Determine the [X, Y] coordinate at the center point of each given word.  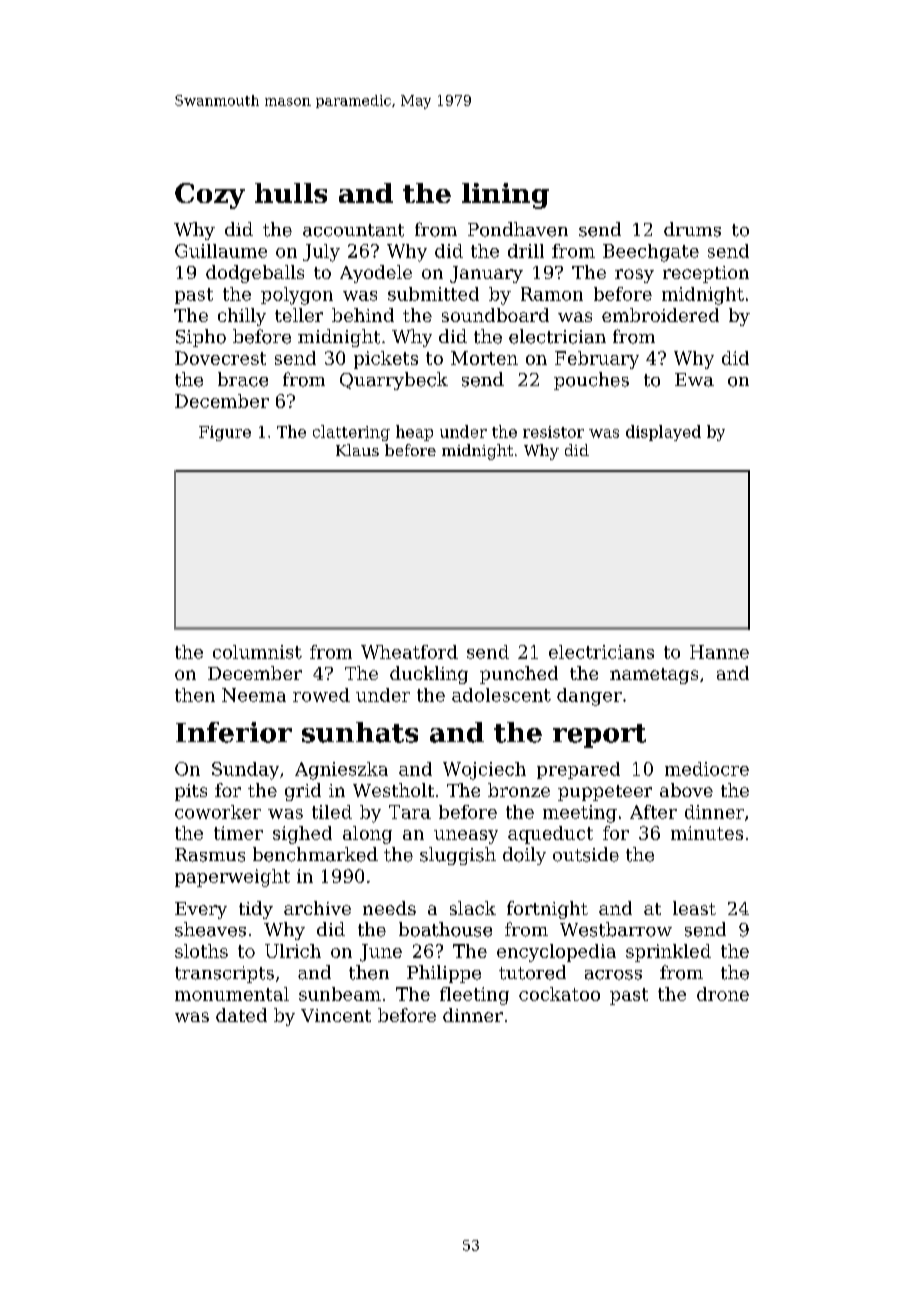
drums [692, 229]
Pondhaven [518, 229]
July [321, 253]
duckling [429, 675]
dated [241, 1015]
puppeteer [605, 793]
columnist [257, 652]
